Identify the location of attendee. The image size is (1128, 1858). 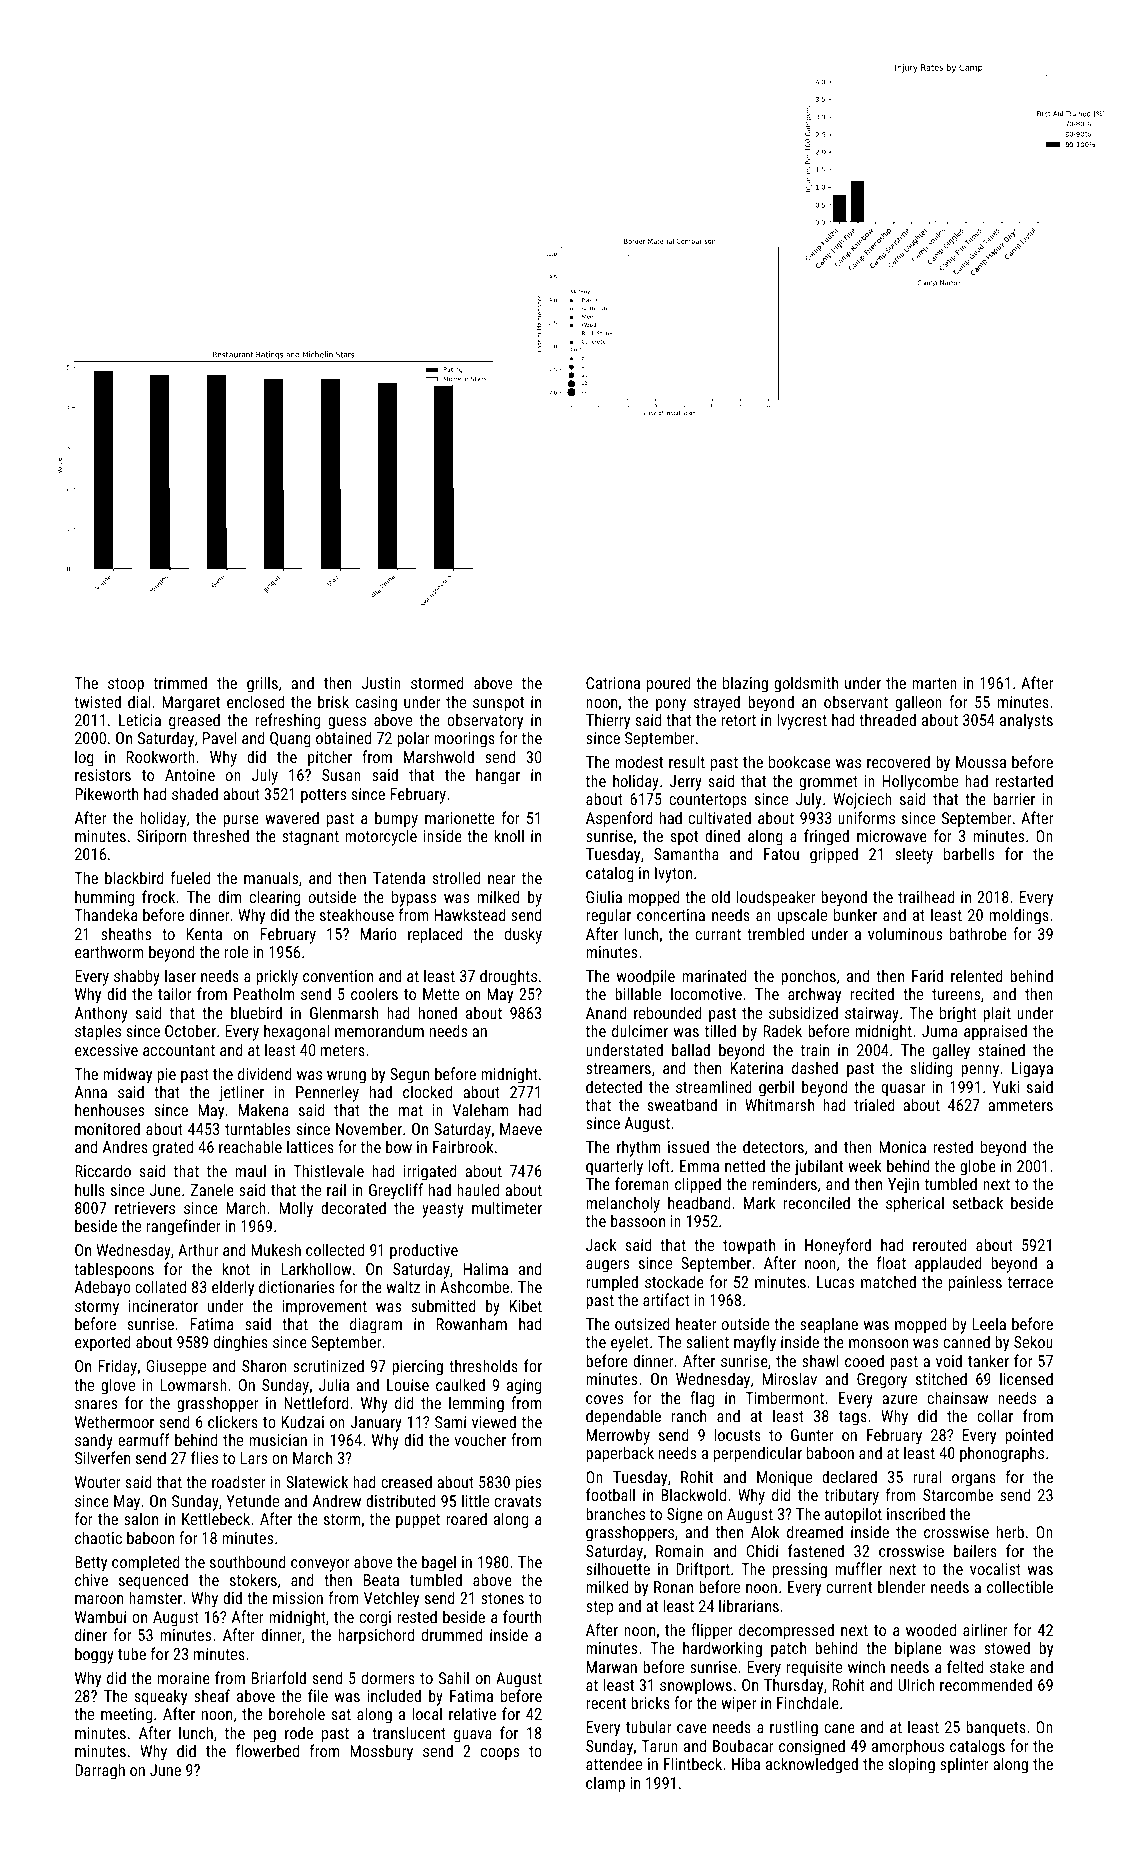
(614, 1763).
